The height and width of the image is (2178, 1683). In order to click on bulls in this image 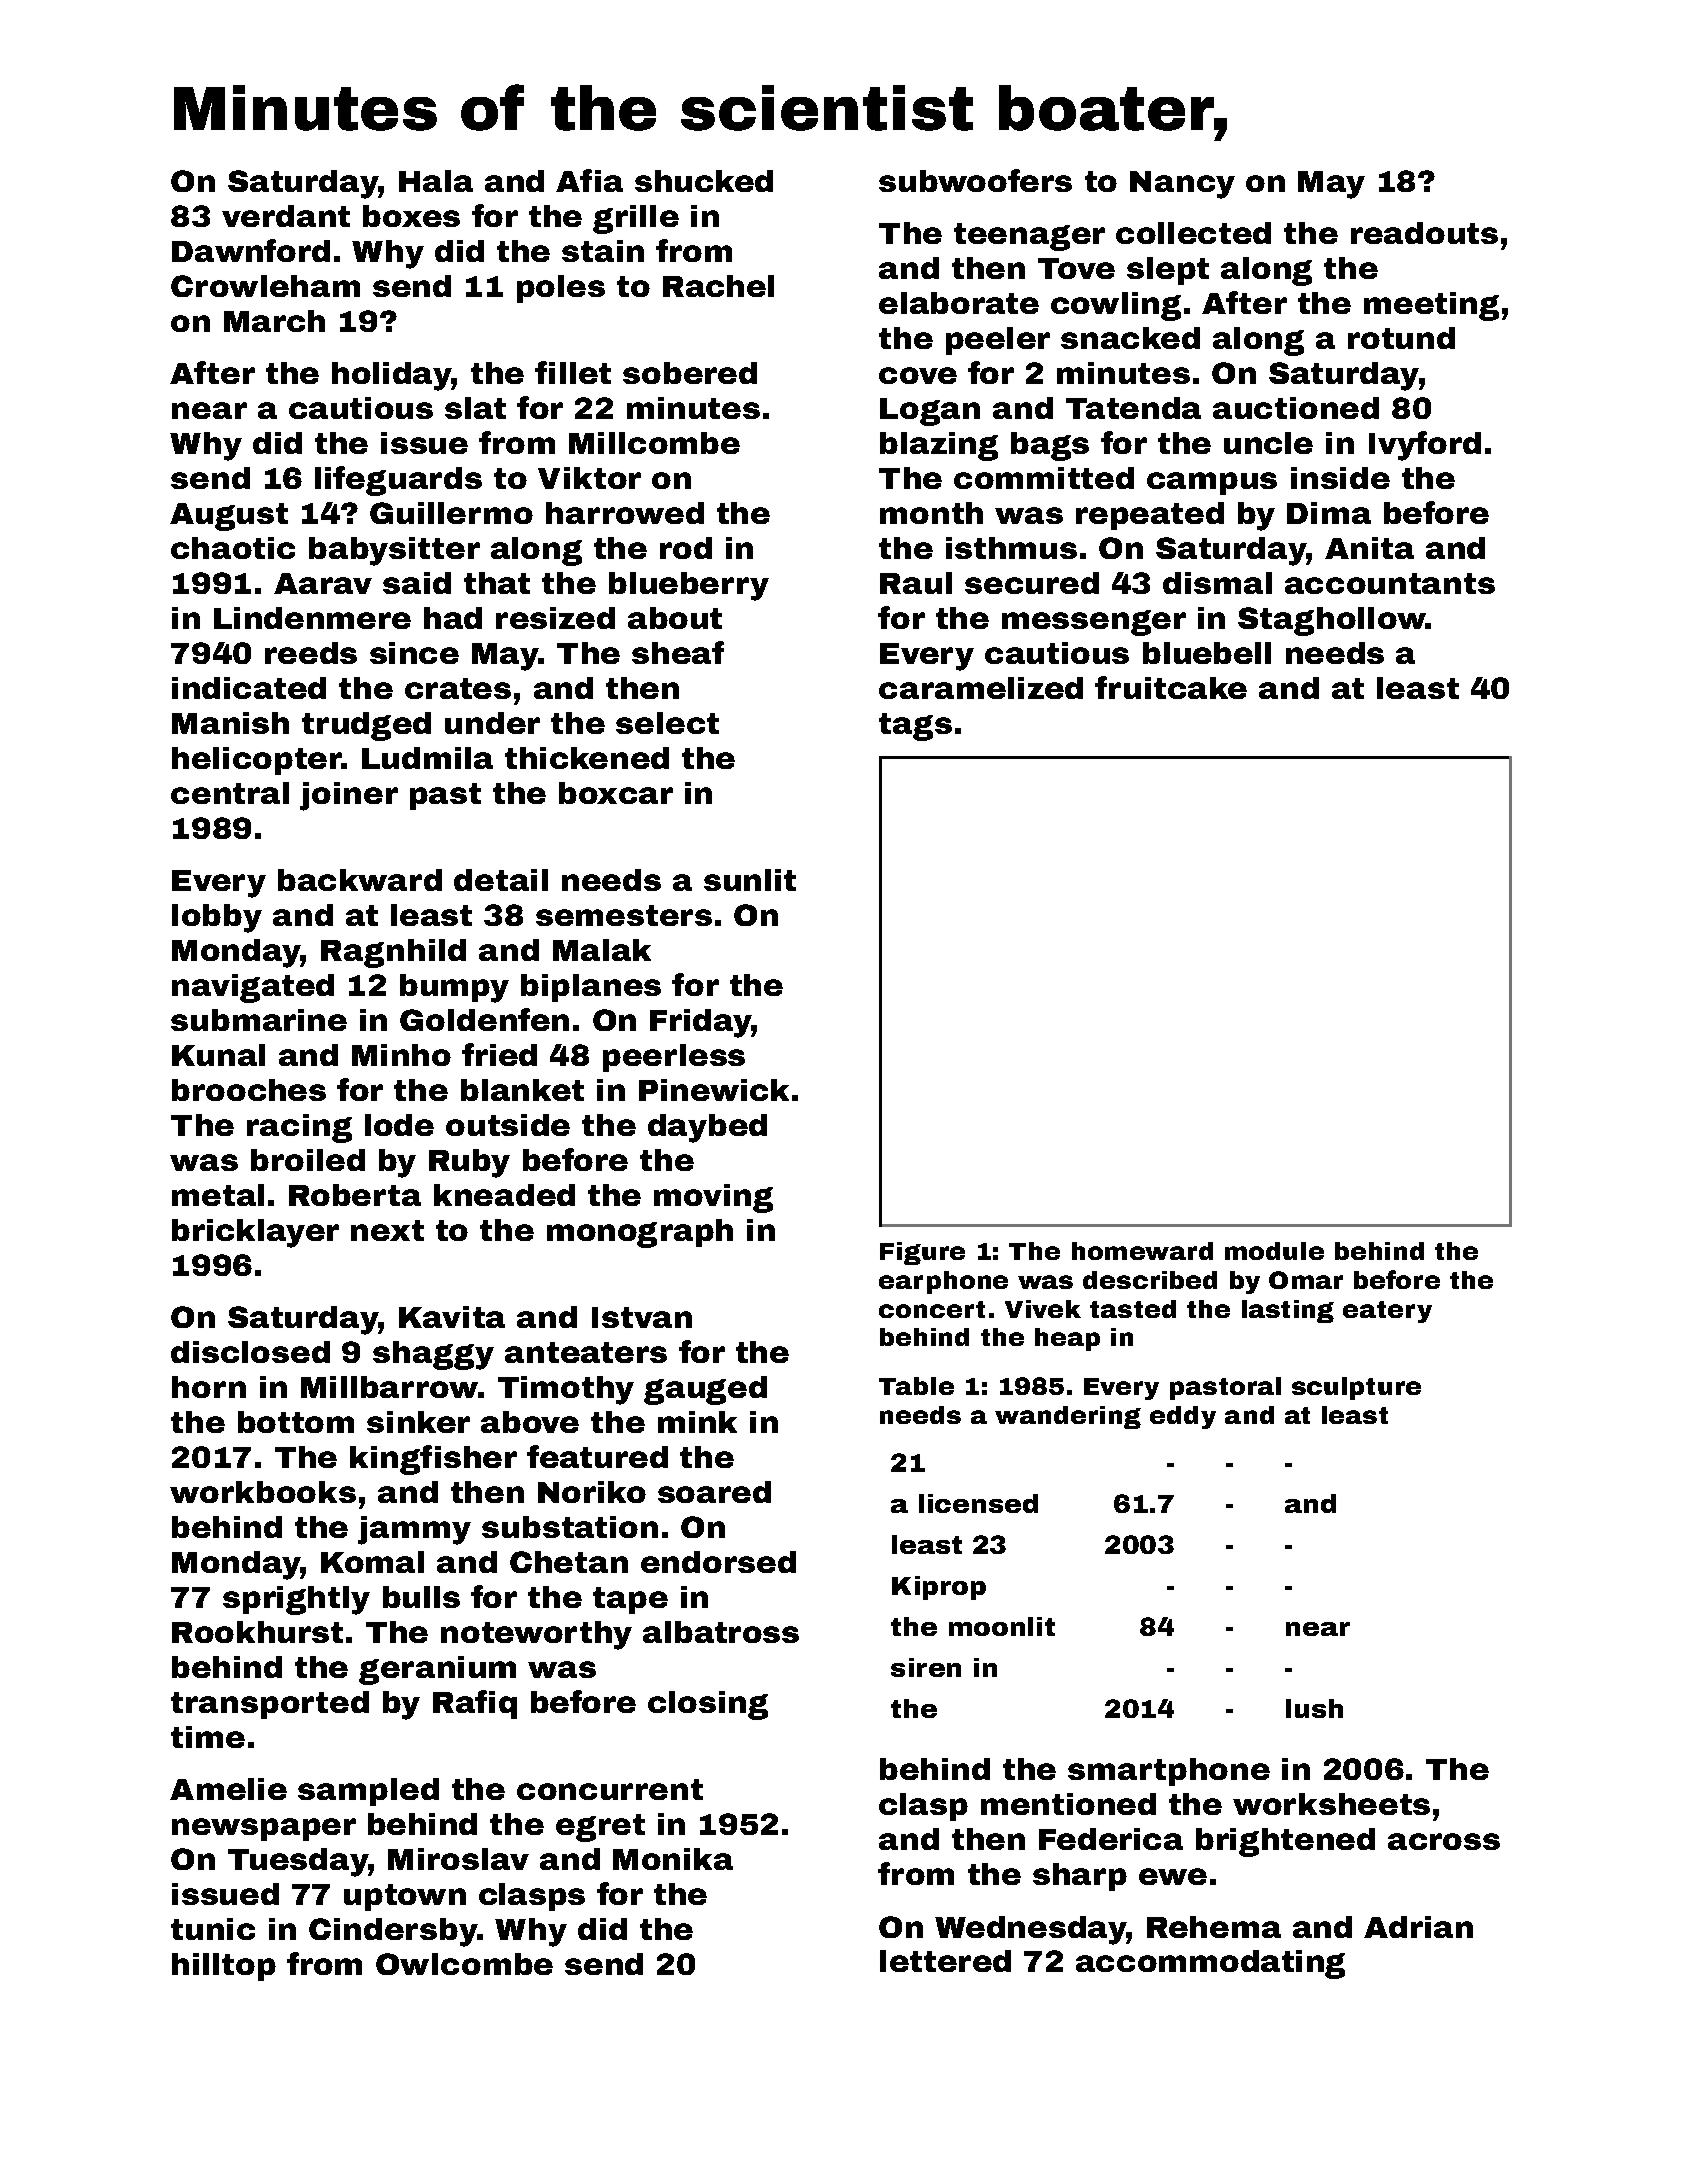, I will do `click(421, 1597)`.
